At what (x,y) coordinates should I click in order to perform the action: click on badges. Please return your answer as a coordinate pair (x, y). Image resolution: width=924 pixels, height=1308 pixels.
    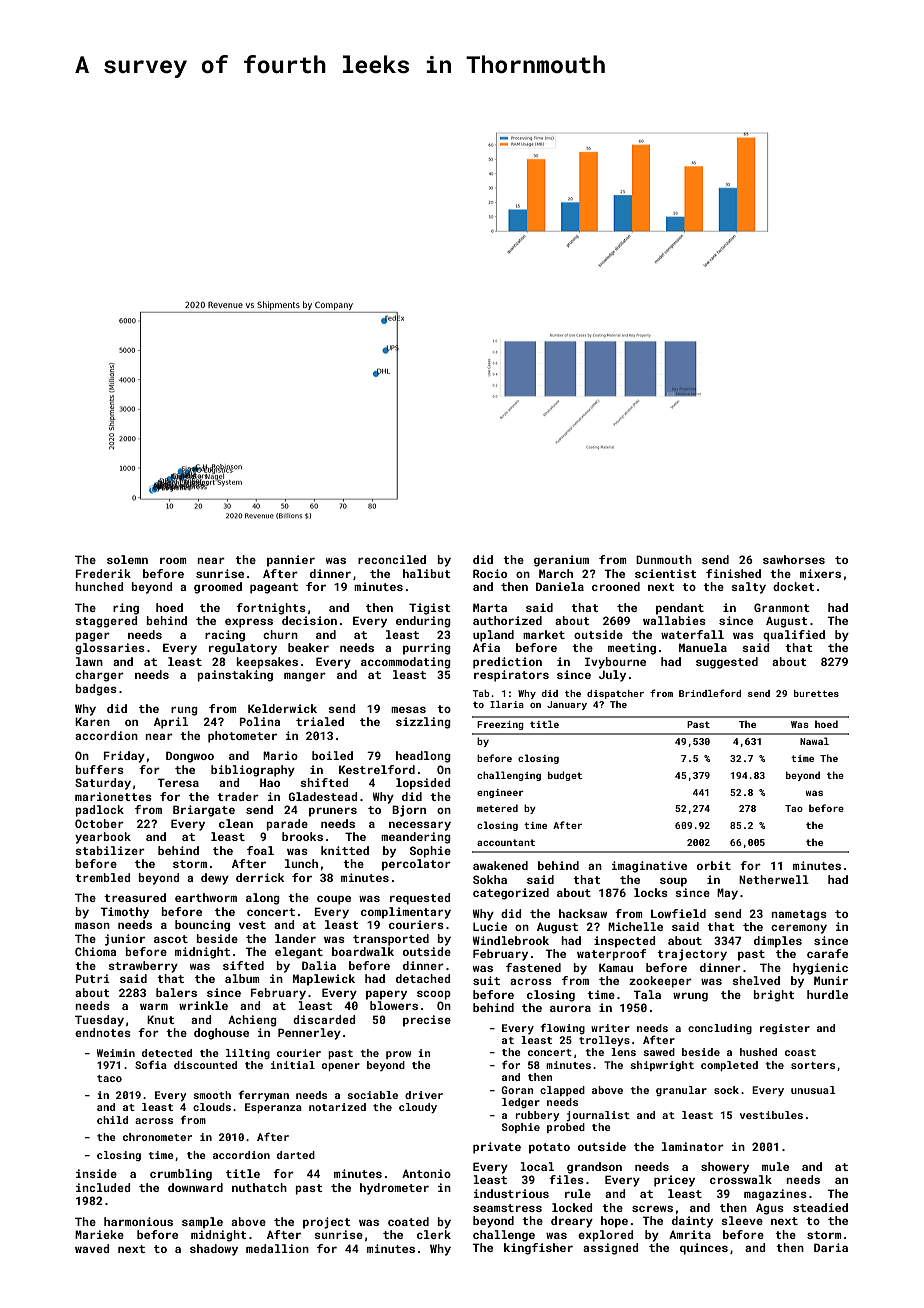
    Looking at the image, I should click on (96, 690).
